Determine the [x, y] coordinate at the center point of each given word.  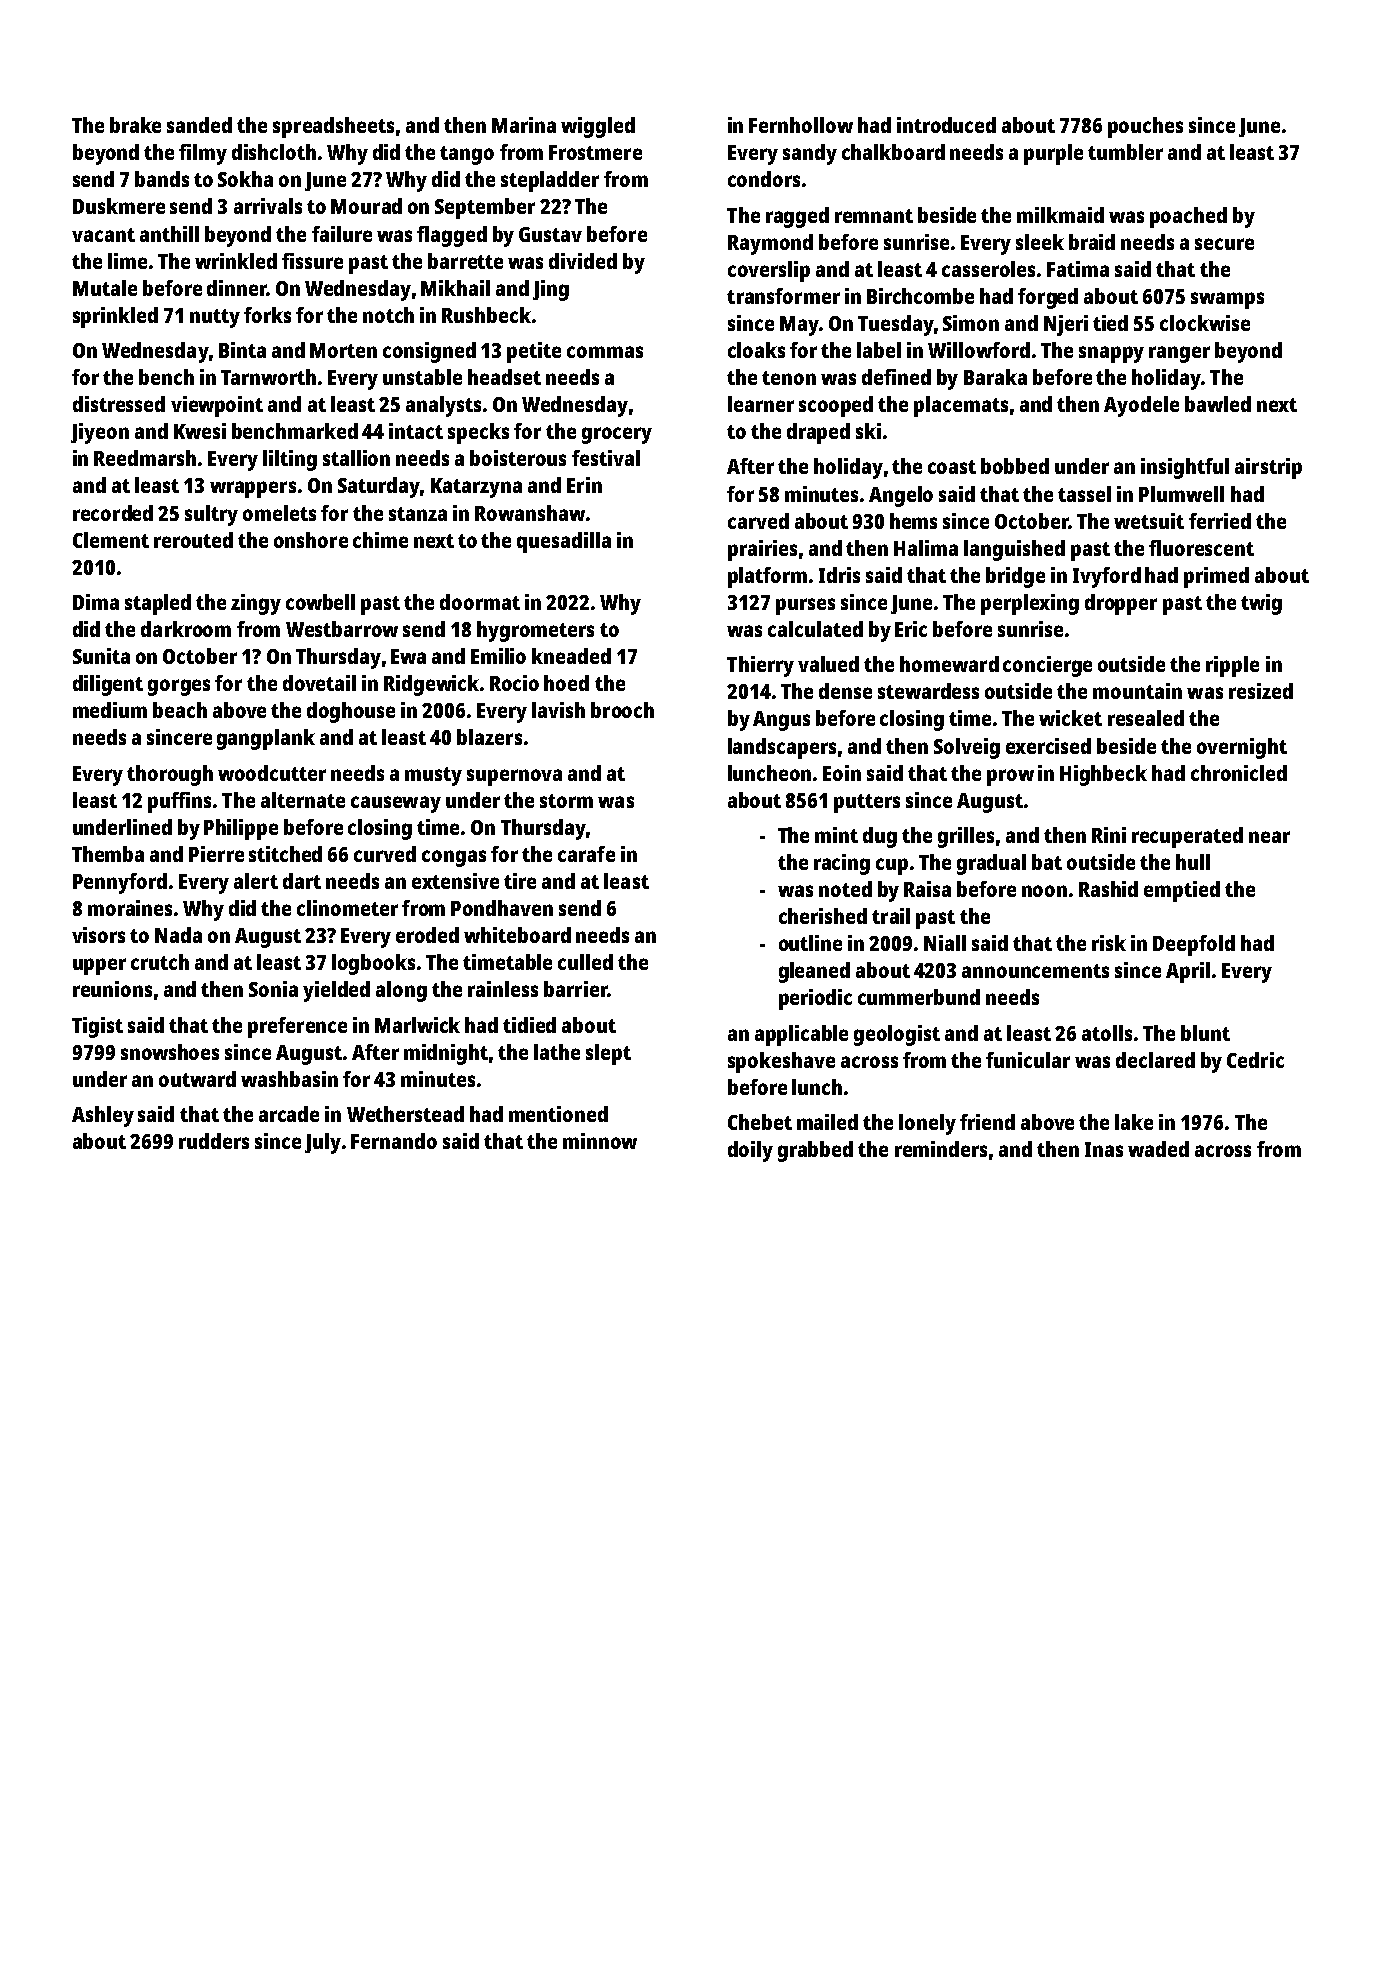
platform [767, 577]
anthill [169, 234]
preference [297, 1027]
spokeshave [781, 1062]
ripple [1232, 666]
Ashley [103, 1116]
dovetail [319, 683]
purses [805, 606]
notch [388, 315]
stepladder [550, 181]
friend [987, 1122]
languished [1014, 550]
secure [1224, 244]
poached [1188, 217]
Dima [96, 602]
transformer [783, 296]
